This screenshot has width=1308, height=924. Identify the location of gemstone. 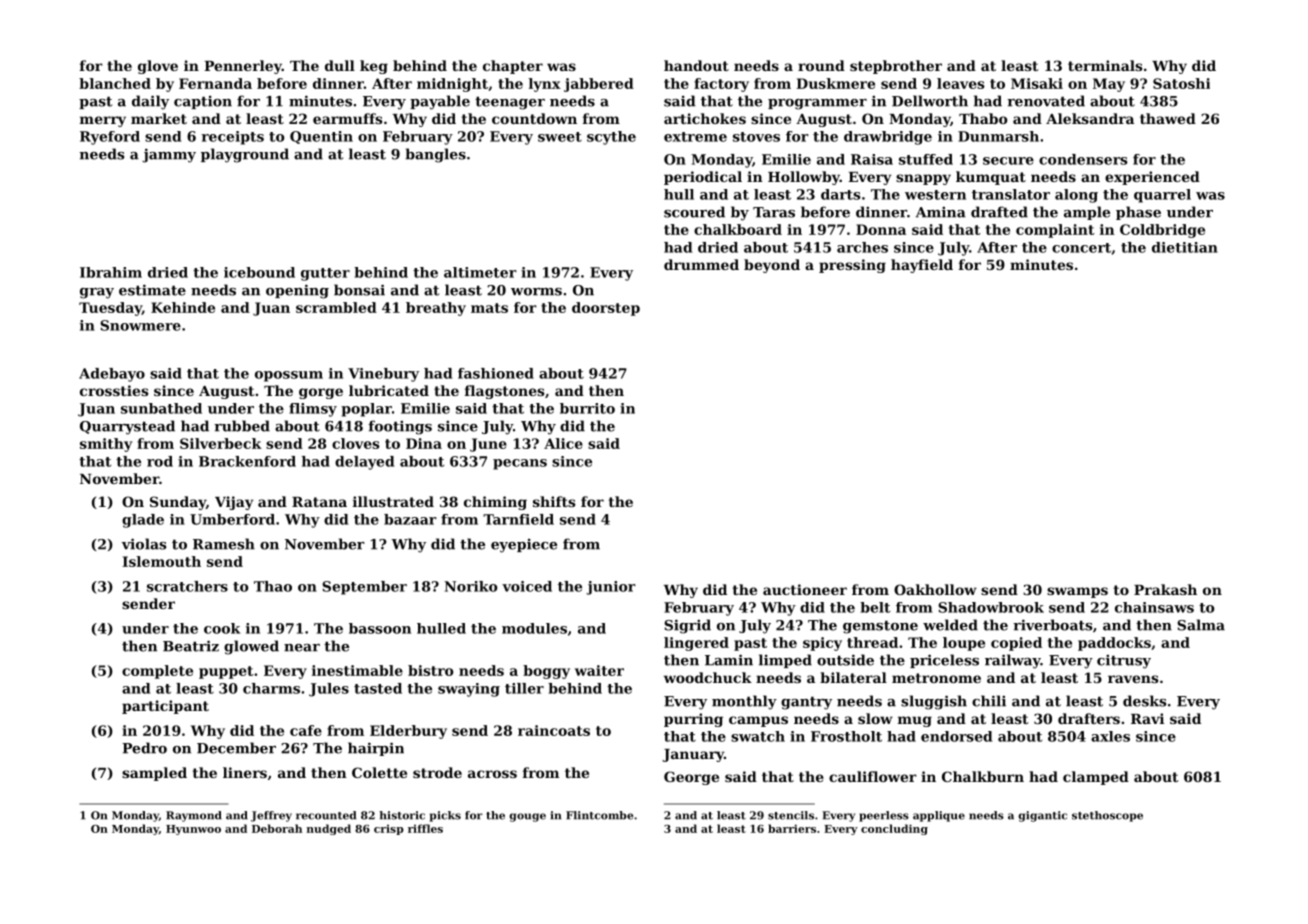
(880, 627).
